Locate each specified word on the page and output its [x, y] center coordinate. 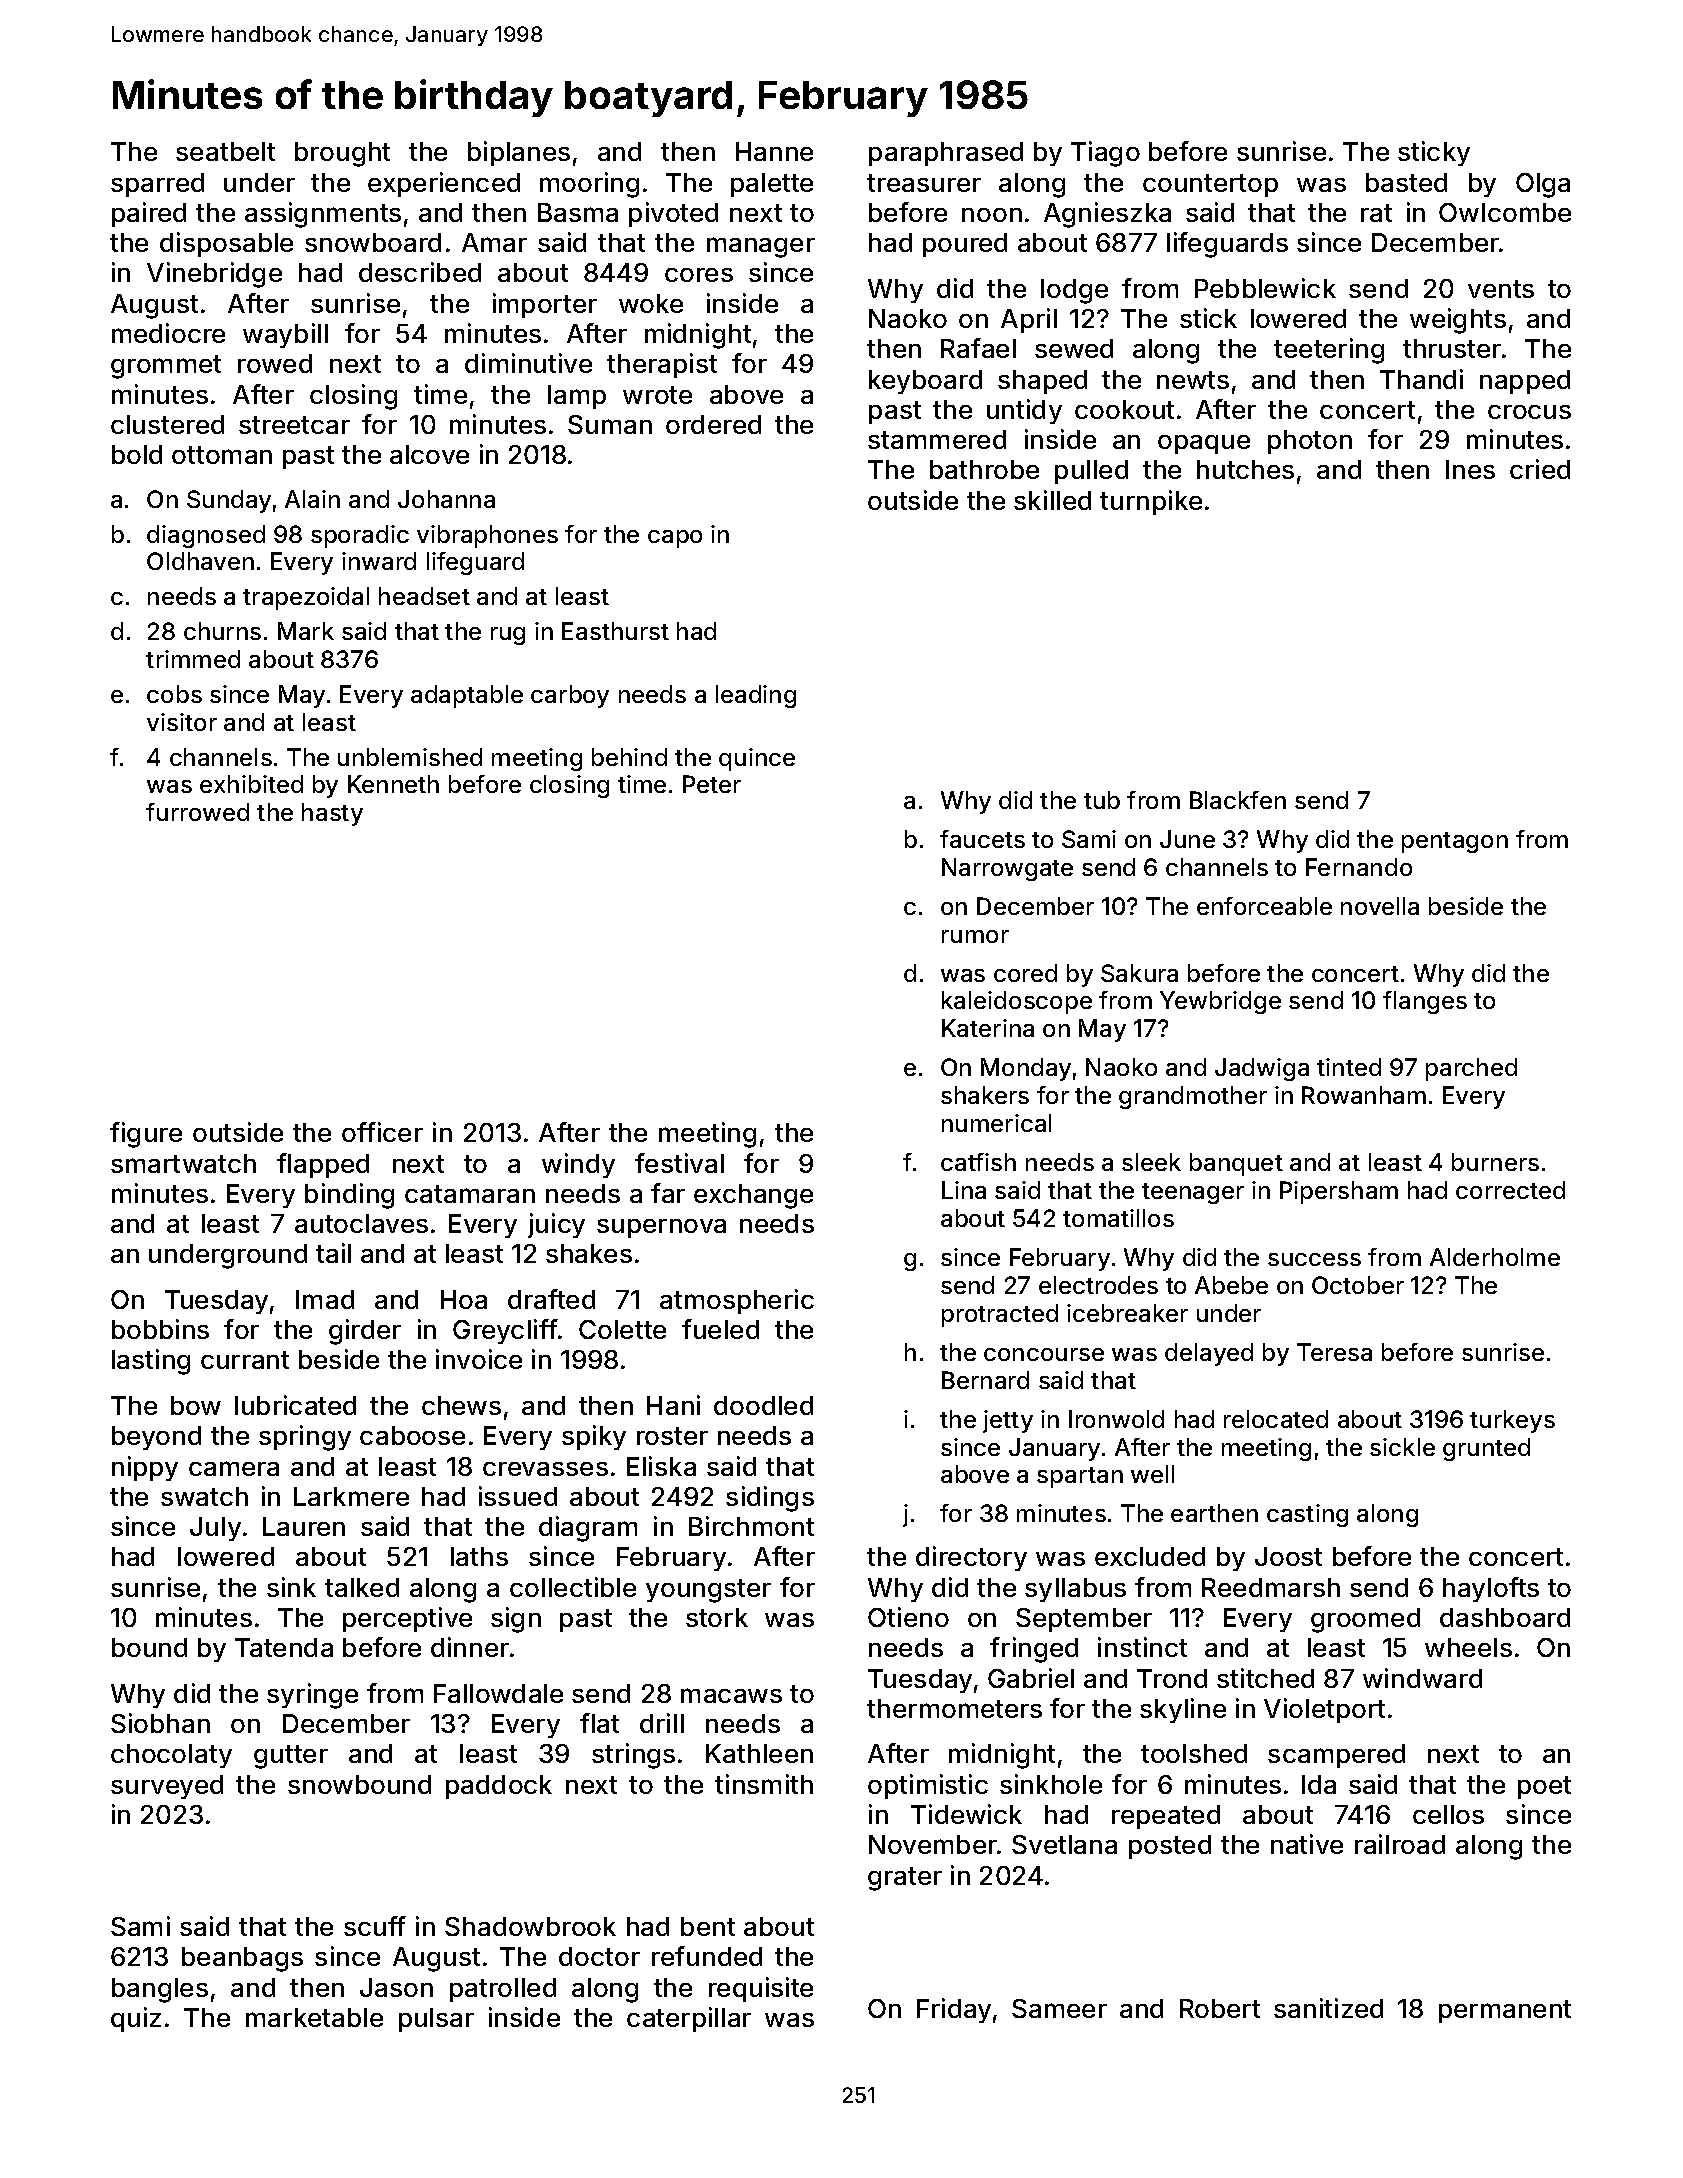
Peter [712, 784]
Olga [1543, 185]
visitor [182, 722]
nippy [145, 1468]
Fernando [1359, 867]
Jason [396, 1987]
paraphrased [946, 154]
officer [382, 1132]
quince [757, 759]
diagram [588, 1529]
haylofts [1491, 1589]
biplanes [519, 153]
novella [1380, 906]
